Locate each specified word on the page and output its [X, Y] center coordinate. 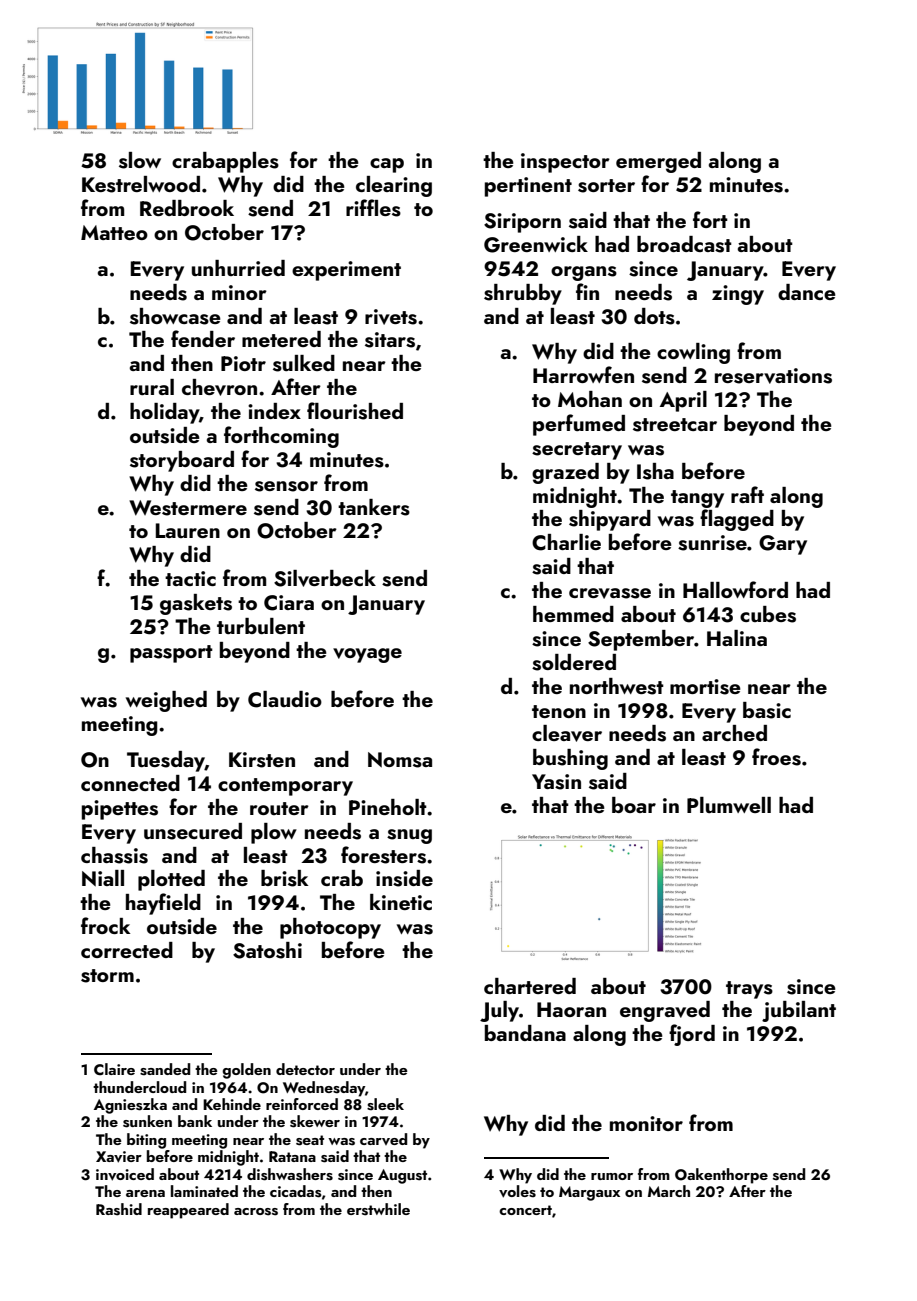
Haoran [571, 1009]
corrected [127, 950]
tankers [374, 507]
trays [749, 990]
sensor [286, 486]
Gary [783, 545]
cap [387, 165]
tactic [190, 578]
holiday [164, 413]
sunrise [712, 543]
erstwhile [378, 1209]
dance [807, 292]
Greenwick [536, 244]
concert [525, 1210]
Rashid [119, 1209]
